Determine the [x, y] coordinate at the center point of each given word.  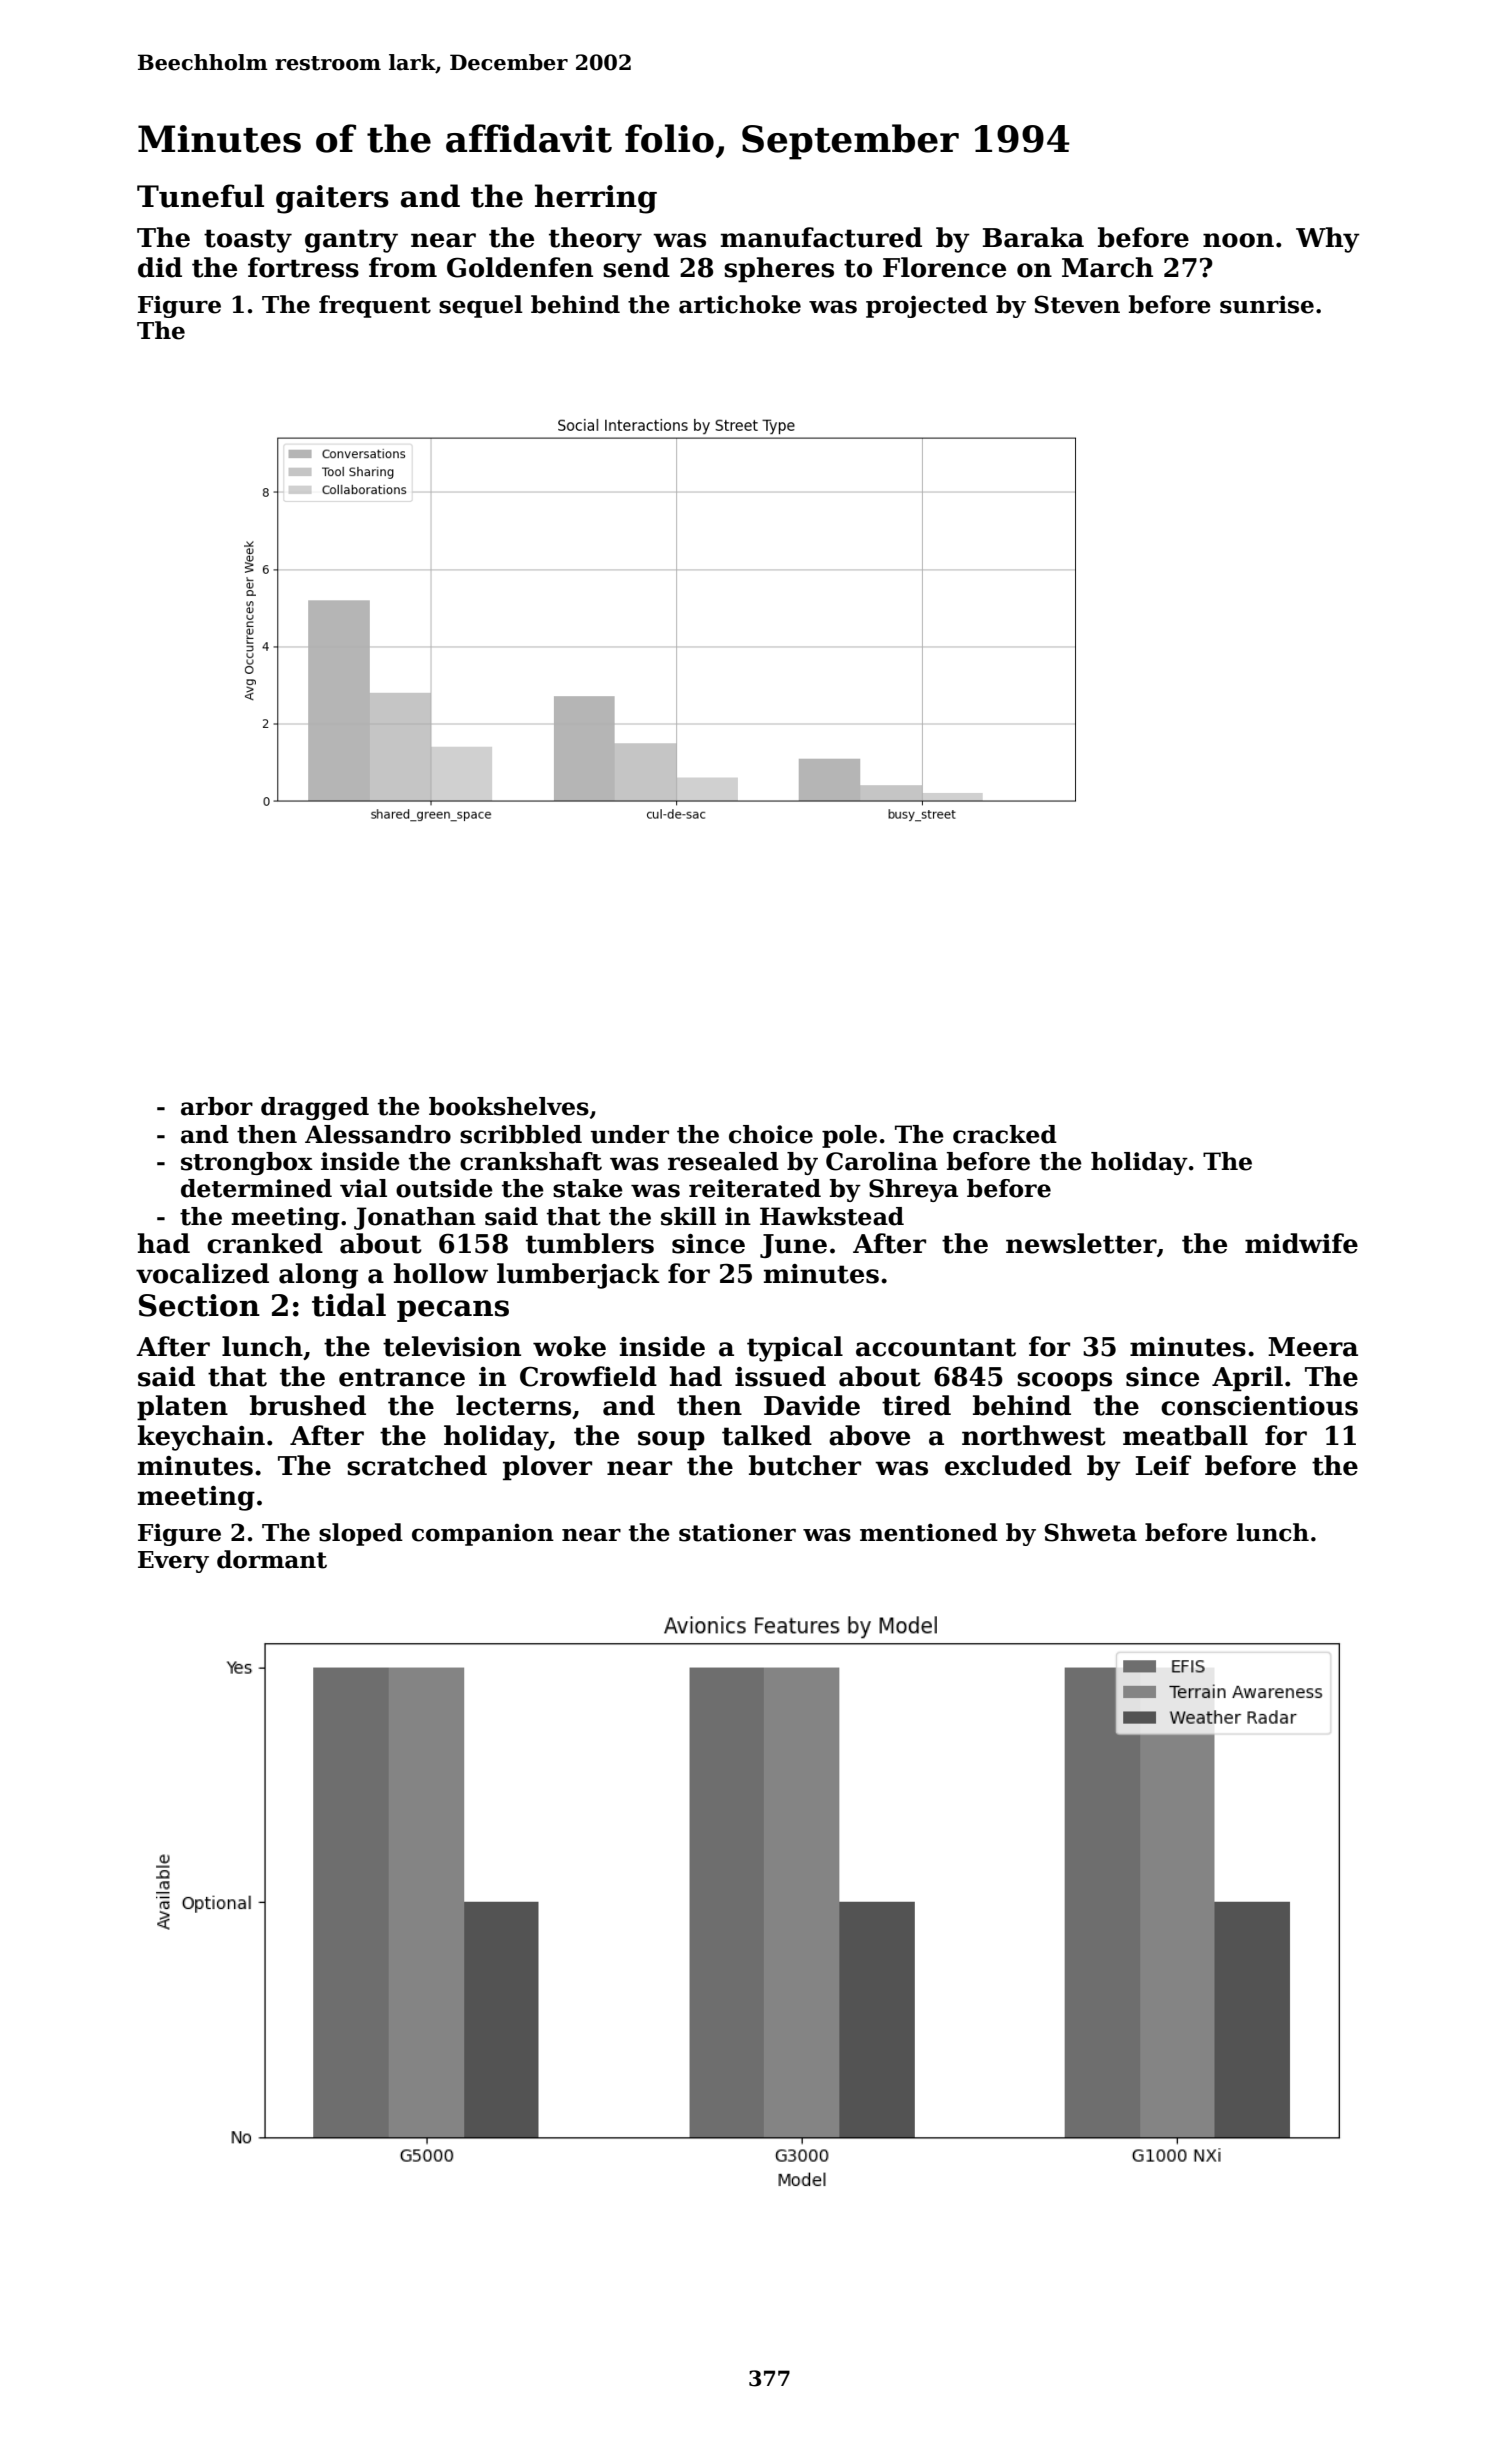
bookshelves [509, 1106]
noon [1238, 240]
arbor [217, 1106]
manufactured [821, 237]
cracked [1005, 1134]
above [869, 1435]
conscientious [1259, 1406]
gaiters [332, 199]
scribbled [521, 1134]
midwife [1301, 1243]
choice [771, 1134]
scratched [417, 1465]
